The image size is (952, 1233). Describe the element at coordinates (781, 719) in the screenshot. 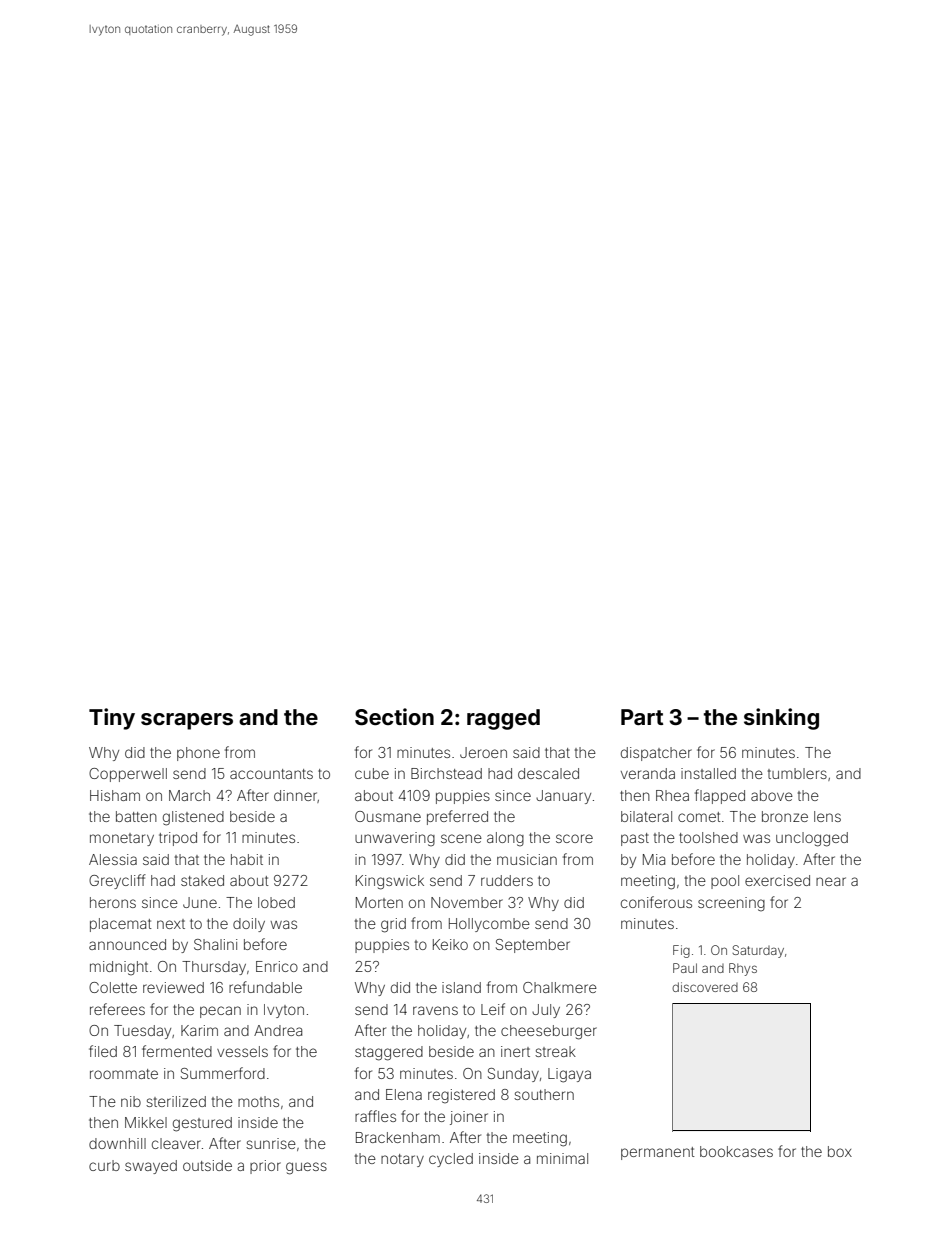

I see `sinking` at that location.
